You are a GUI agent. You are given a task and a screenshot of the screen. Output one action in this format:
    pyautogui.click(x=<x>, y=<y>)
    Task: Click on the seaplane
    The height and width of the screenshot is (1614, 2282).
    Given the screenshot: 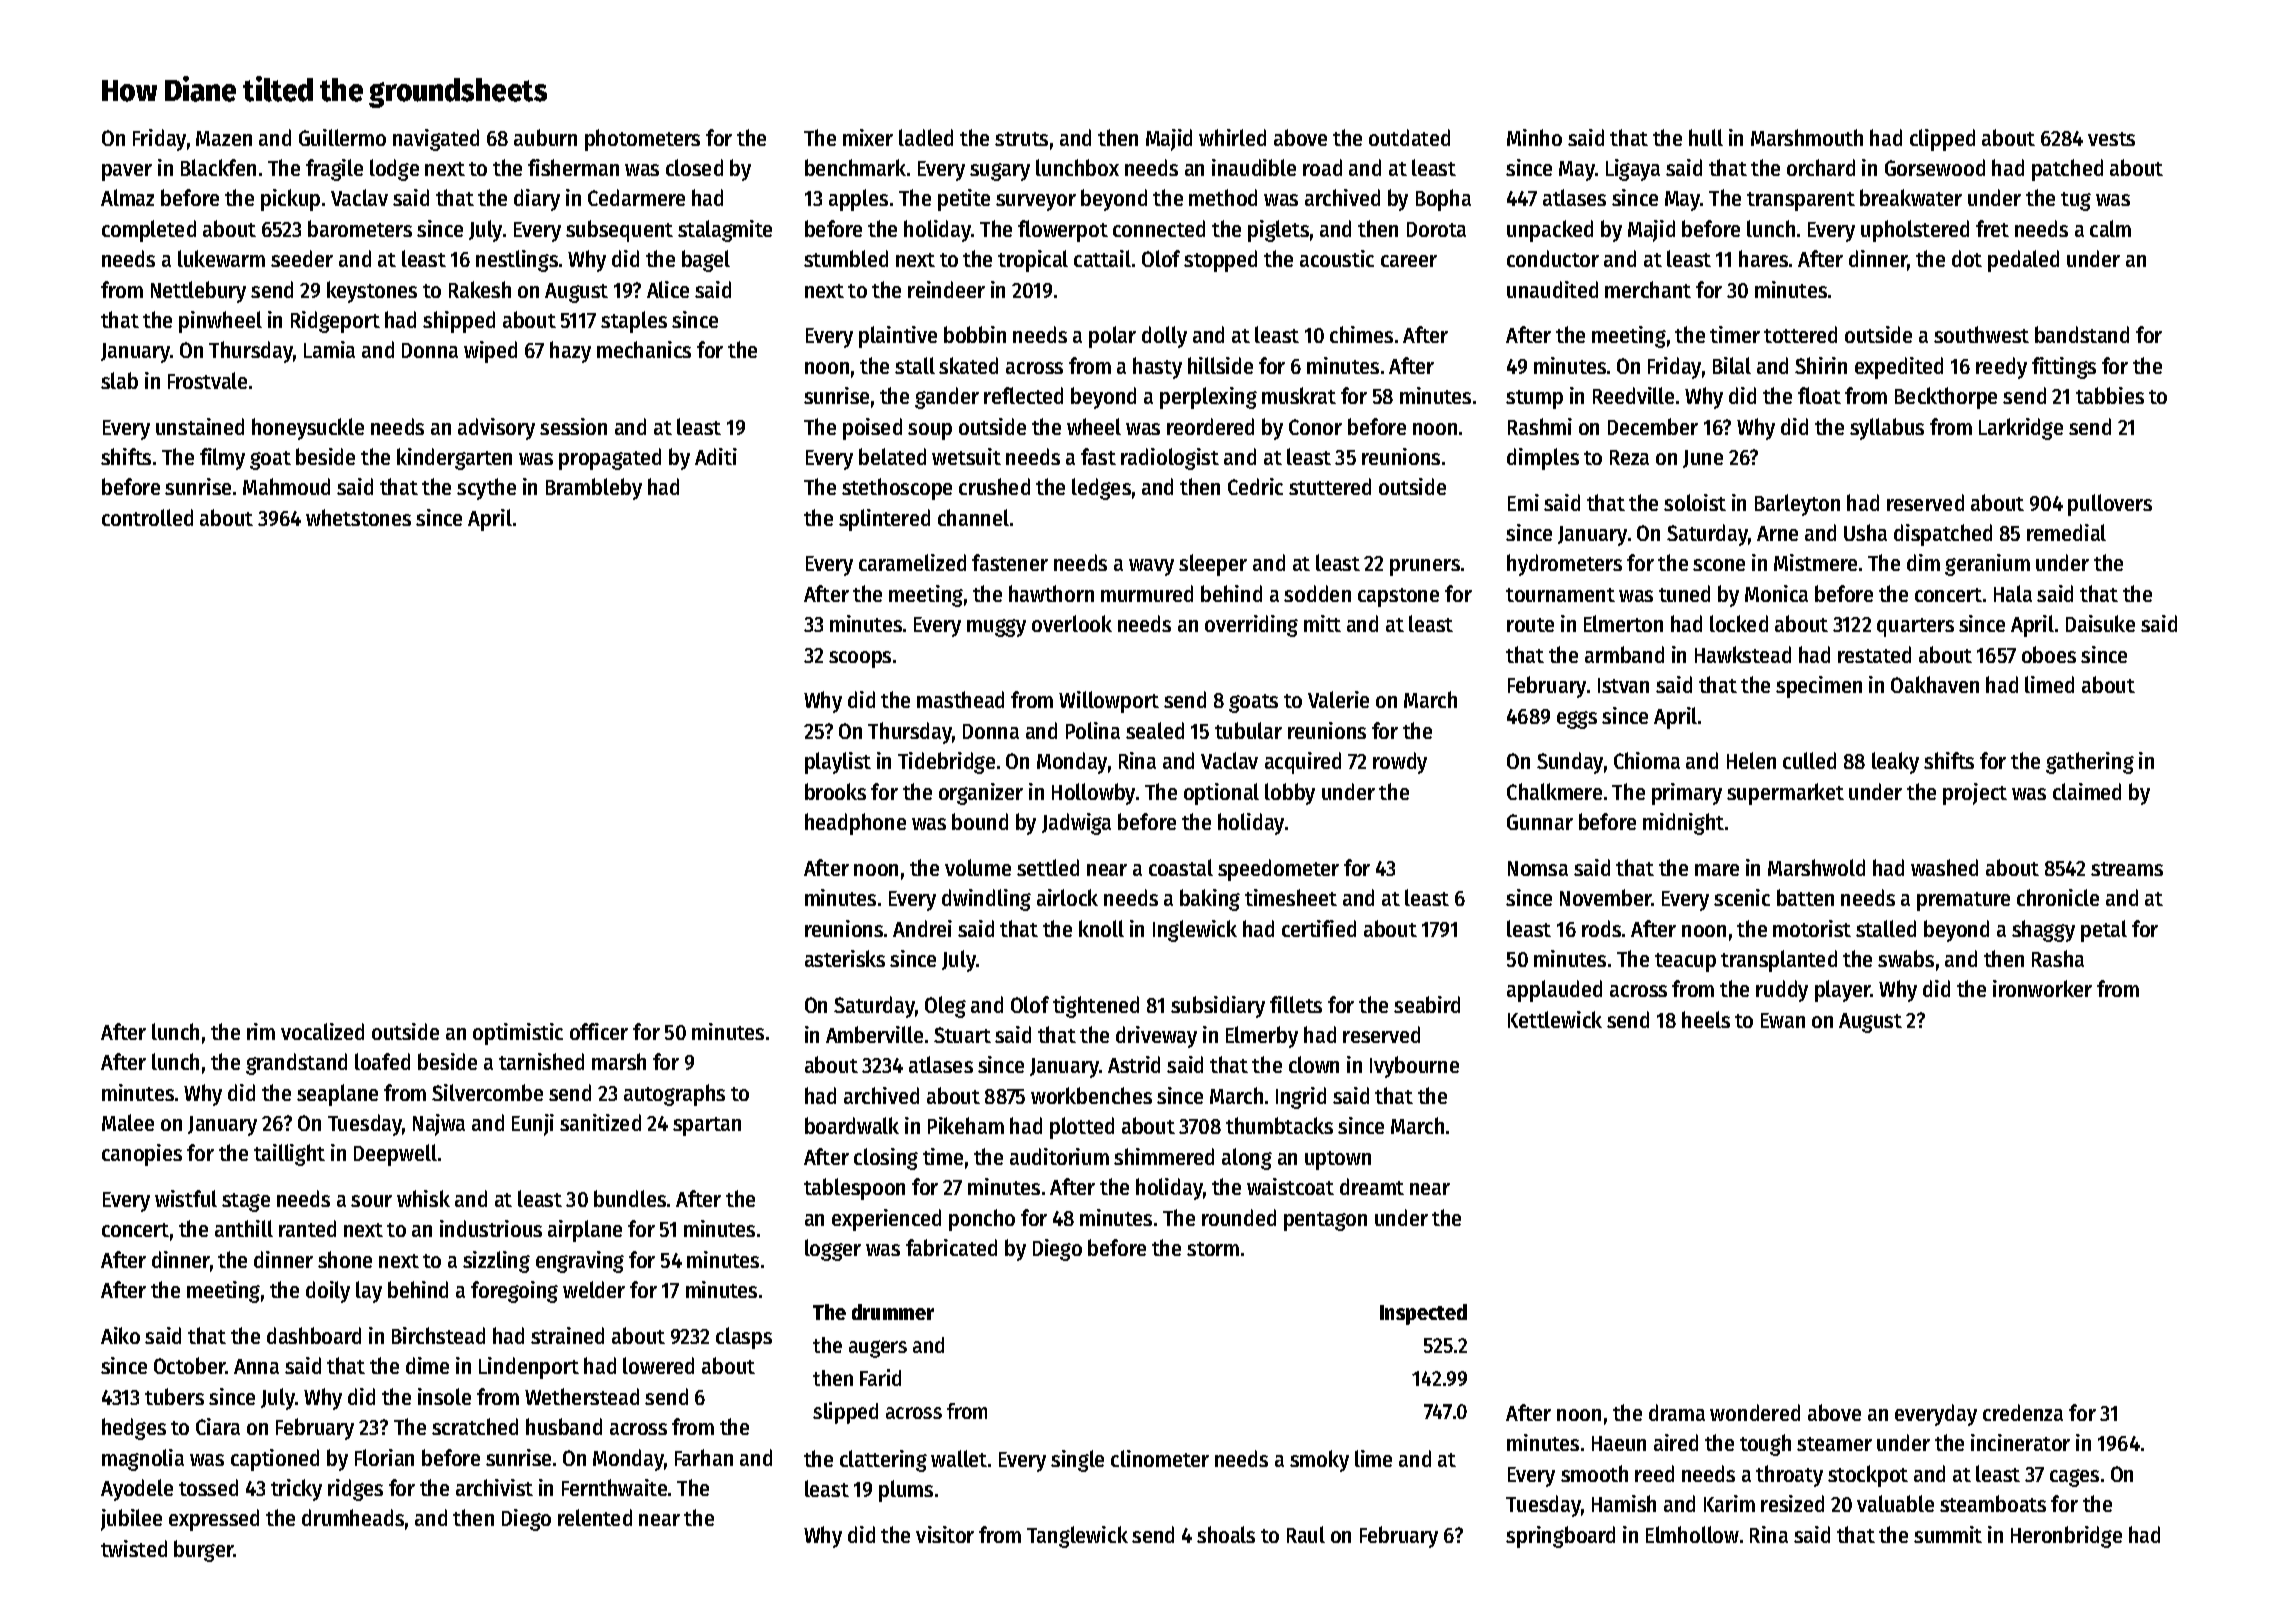 What is the action you would take?
    pyautogui.click(x=337, y=1095)
